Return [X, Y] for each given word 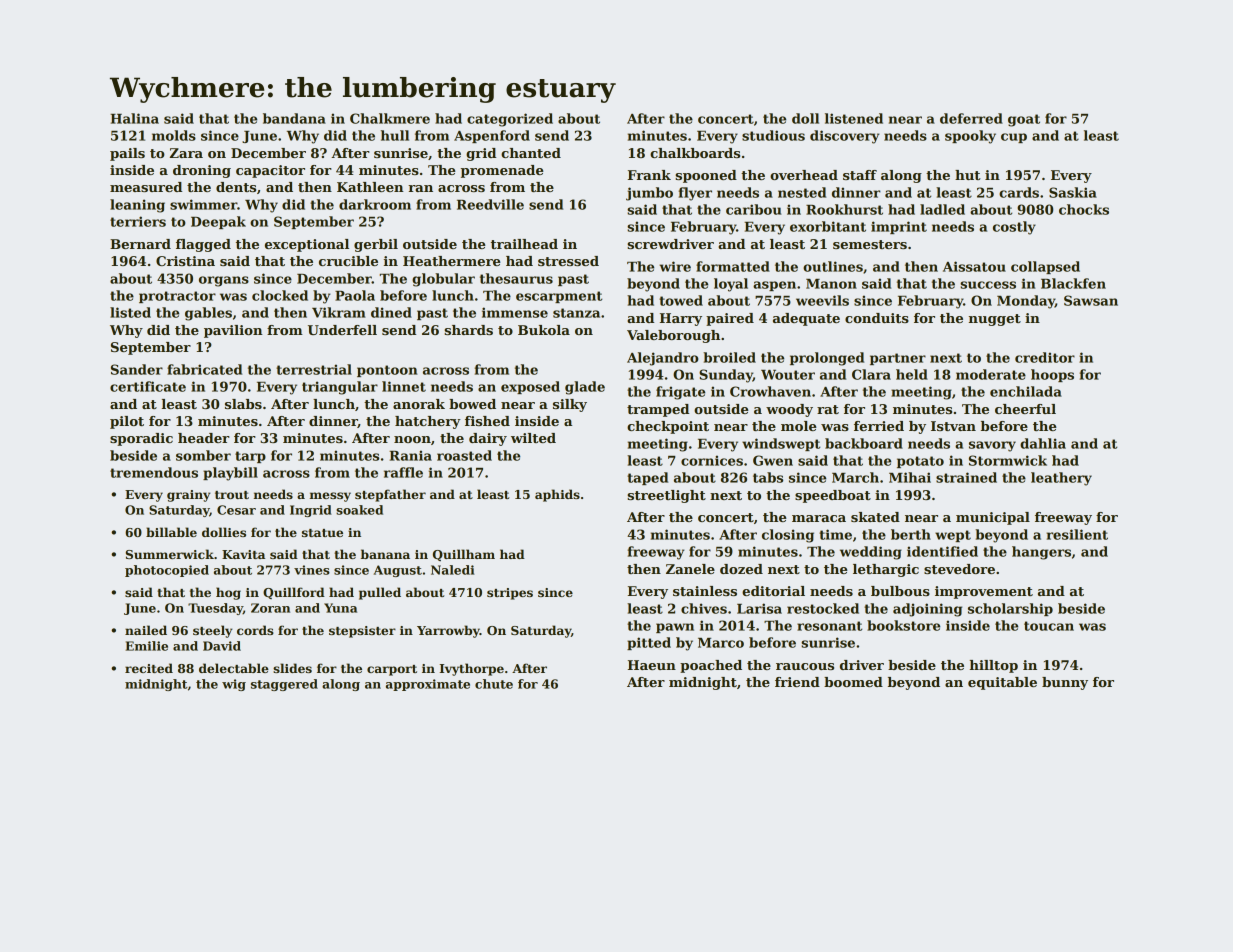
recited [149, 668]
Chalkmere [390, 118]
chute [494, 684]
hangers [1041, 553]
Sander [137, 369]
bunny [1065, 683]
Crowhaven [770, 391]
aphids [557, 495]
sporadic [141, 439]
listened [854, 118]
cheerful [1025, 409]
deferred [971, 118]
